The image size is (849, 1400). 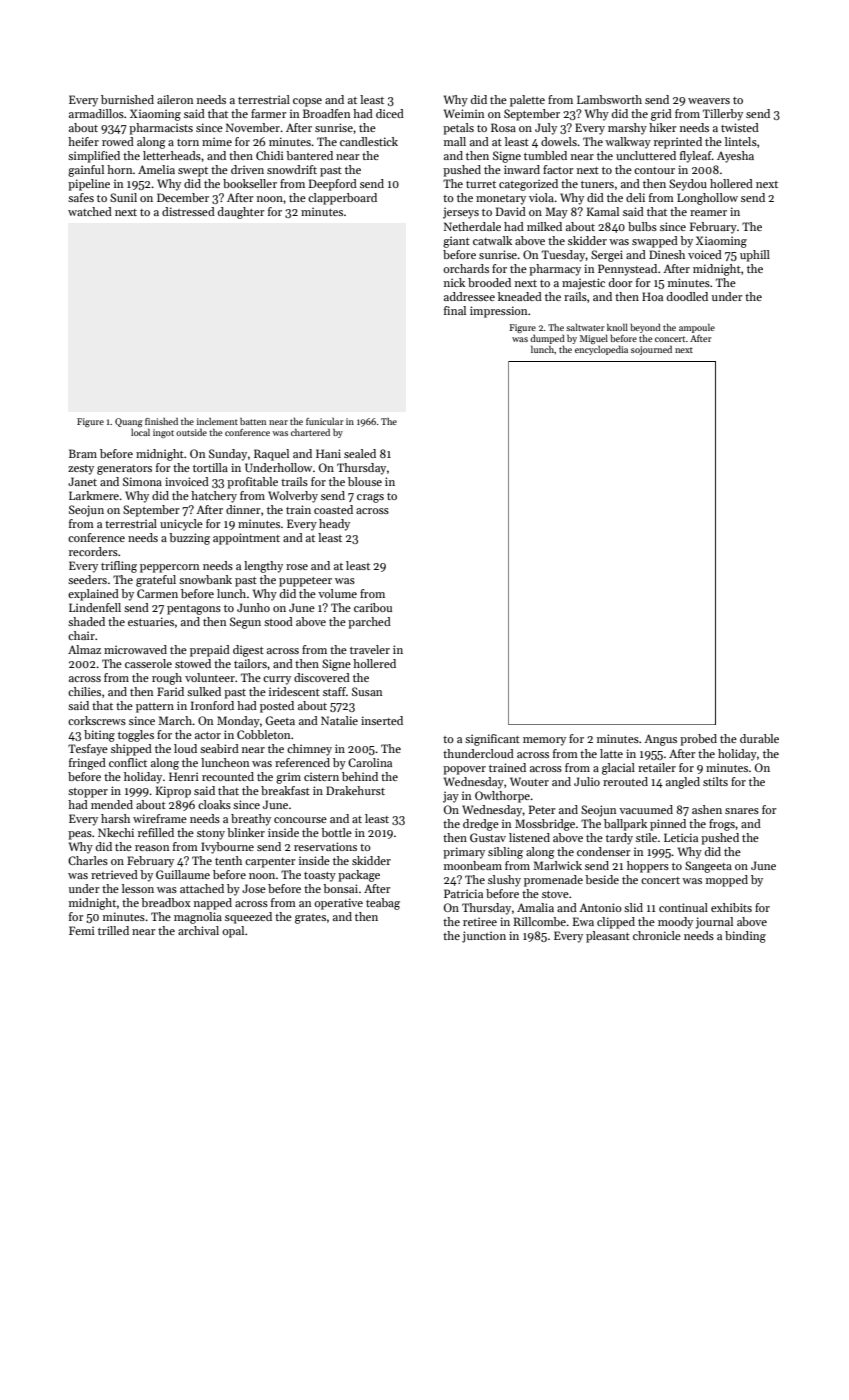 I want to click on trifling, so click(x=119, y=567).
